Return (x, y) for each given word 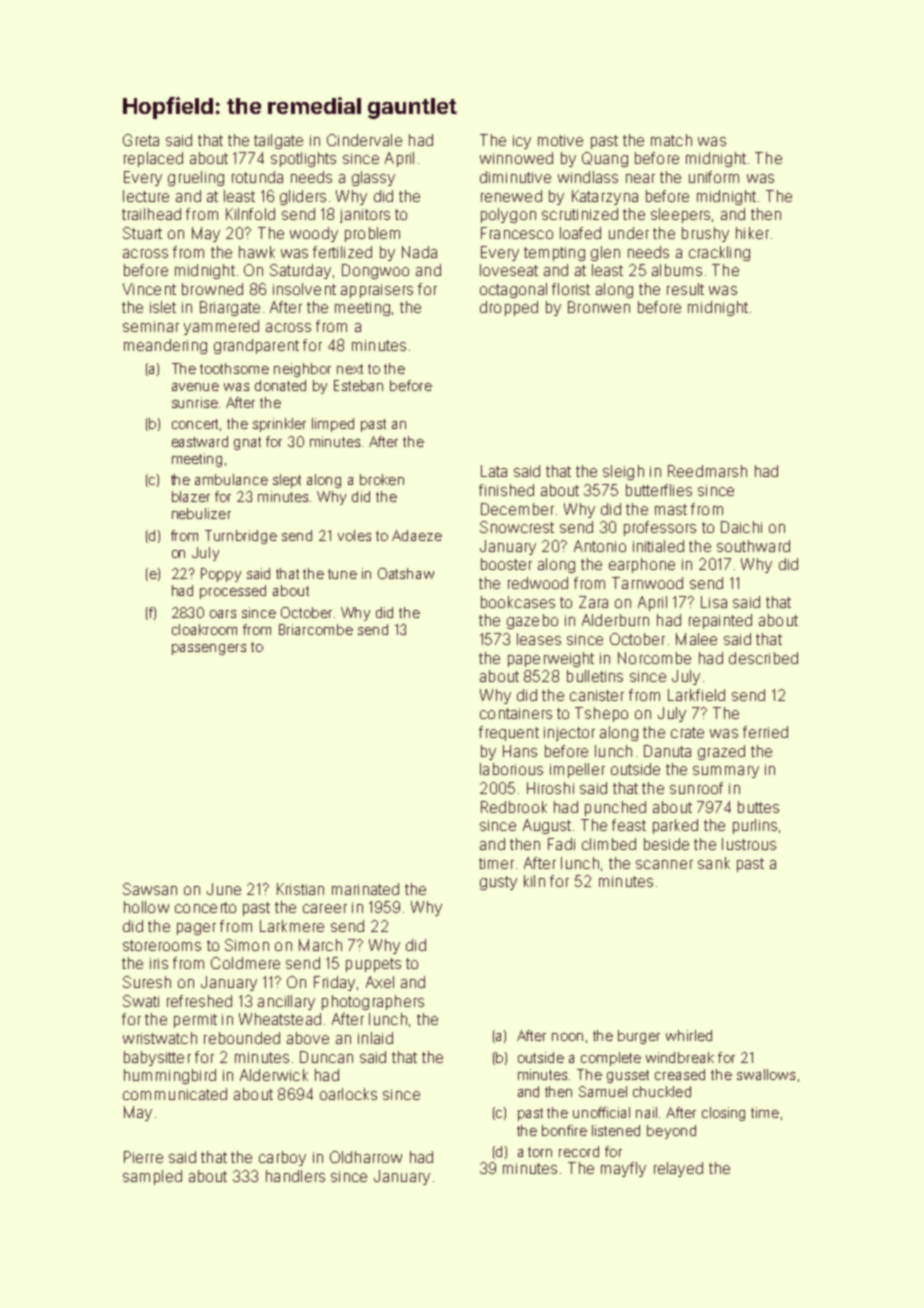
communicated (175, 1094)
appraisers (377, 291)
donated (280, 385)
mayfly (623, 1169)
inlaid (375, 1038)
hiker (752, 233)
